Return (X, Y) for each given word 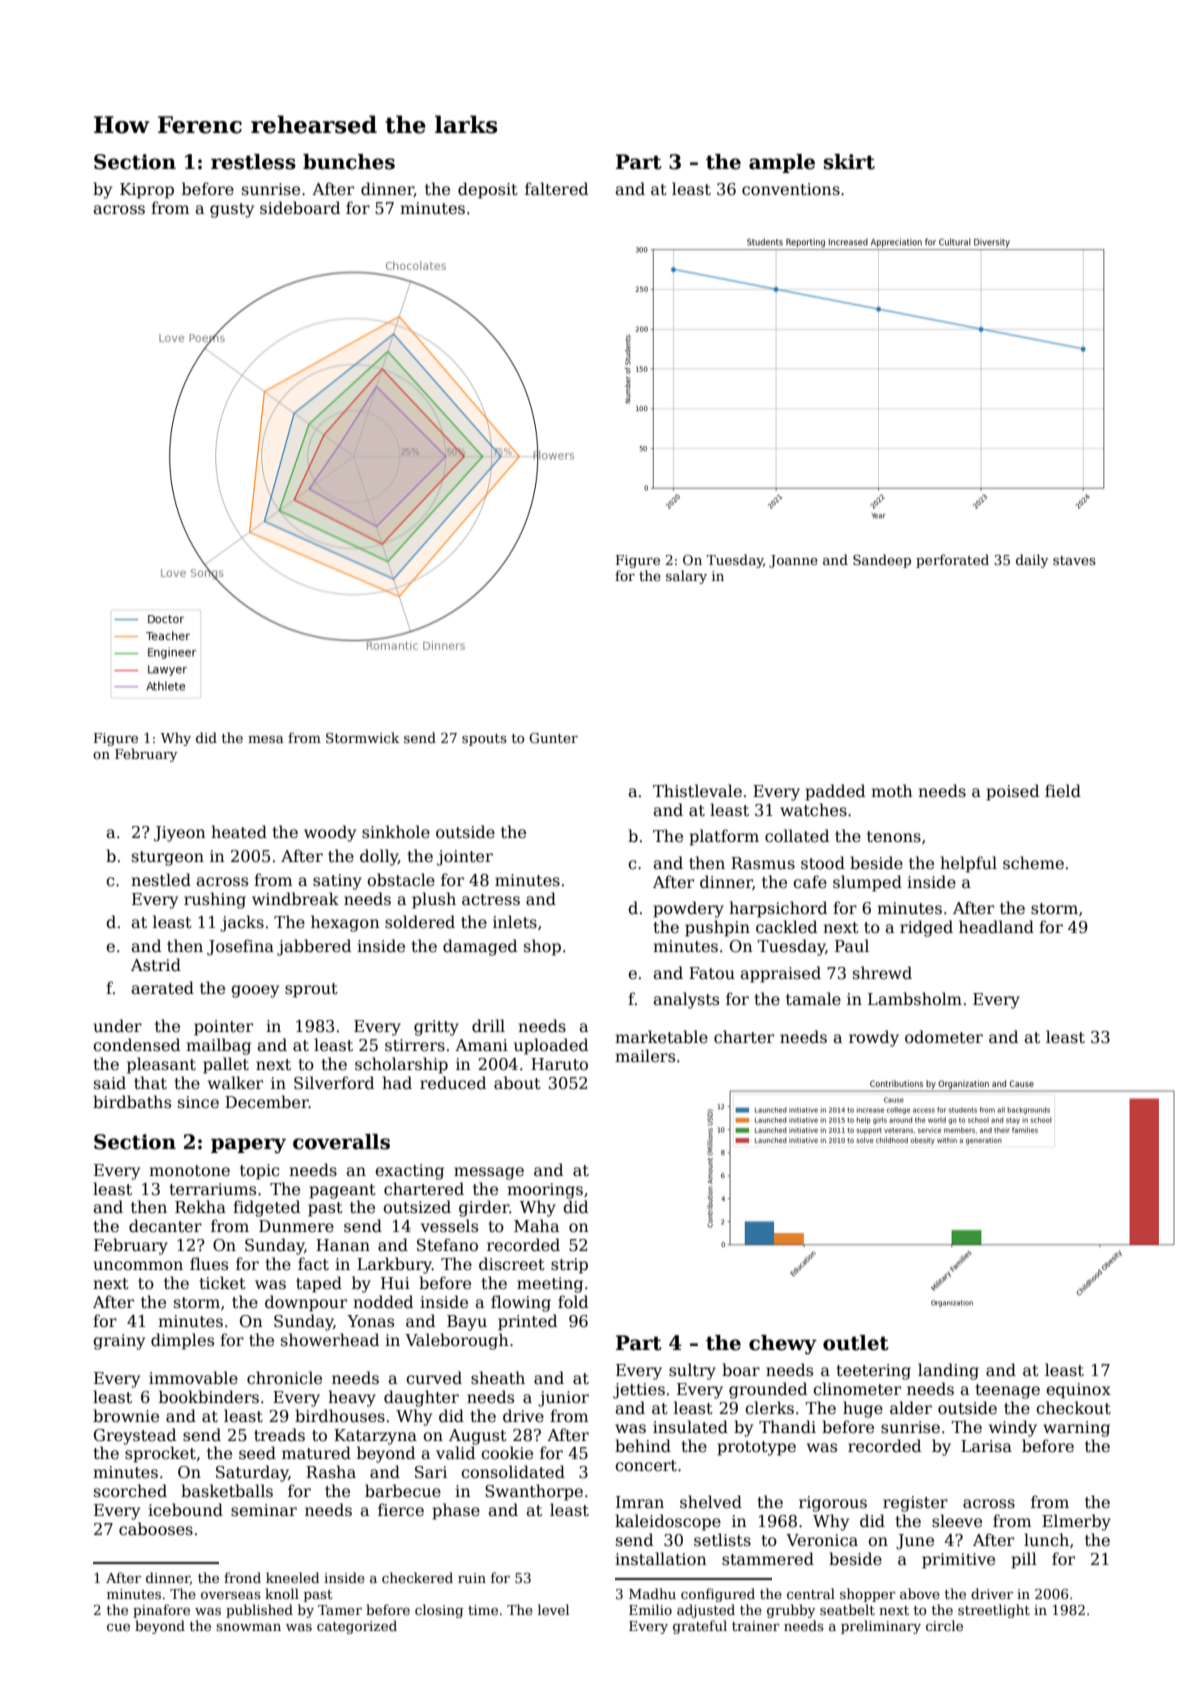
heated (239, 832)
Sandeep (882, 561)
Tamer (340, 1610)
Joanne (793, 561)
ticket (222, 1283)
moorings (545, 1191)
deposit (488, 190)
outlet (856, 1343)
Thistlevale (697, 791)
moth (892, 790)
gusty (232, 210)
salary (686, 577)
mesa (266, 739)
